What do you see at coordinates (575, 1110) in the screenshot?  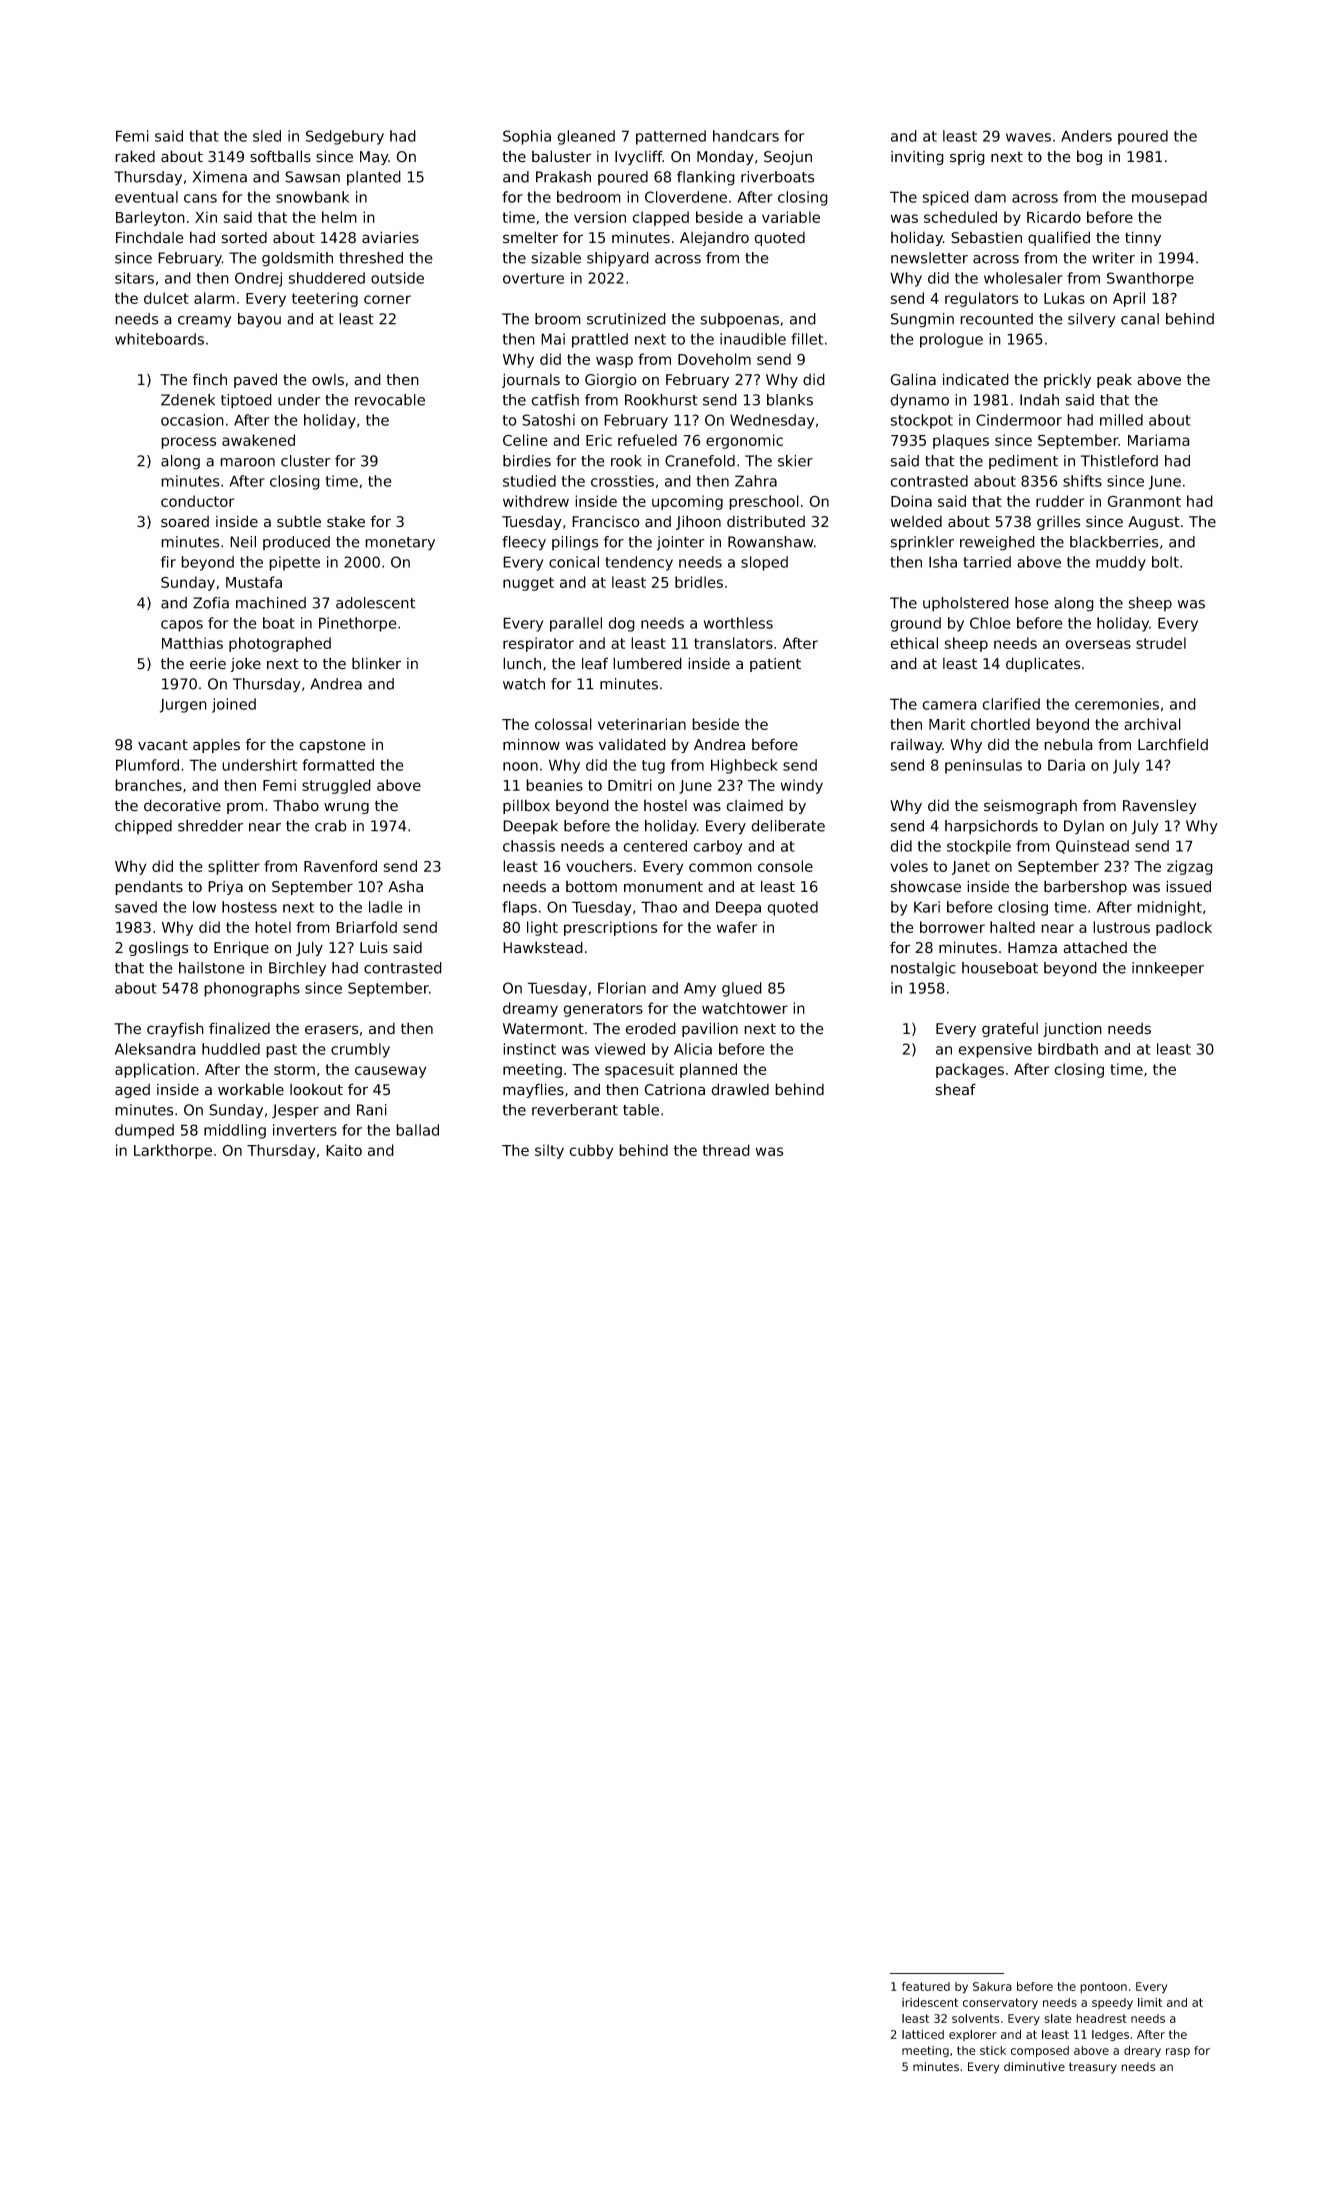 I see `reverberant` at bounding box center [575, 1110].
